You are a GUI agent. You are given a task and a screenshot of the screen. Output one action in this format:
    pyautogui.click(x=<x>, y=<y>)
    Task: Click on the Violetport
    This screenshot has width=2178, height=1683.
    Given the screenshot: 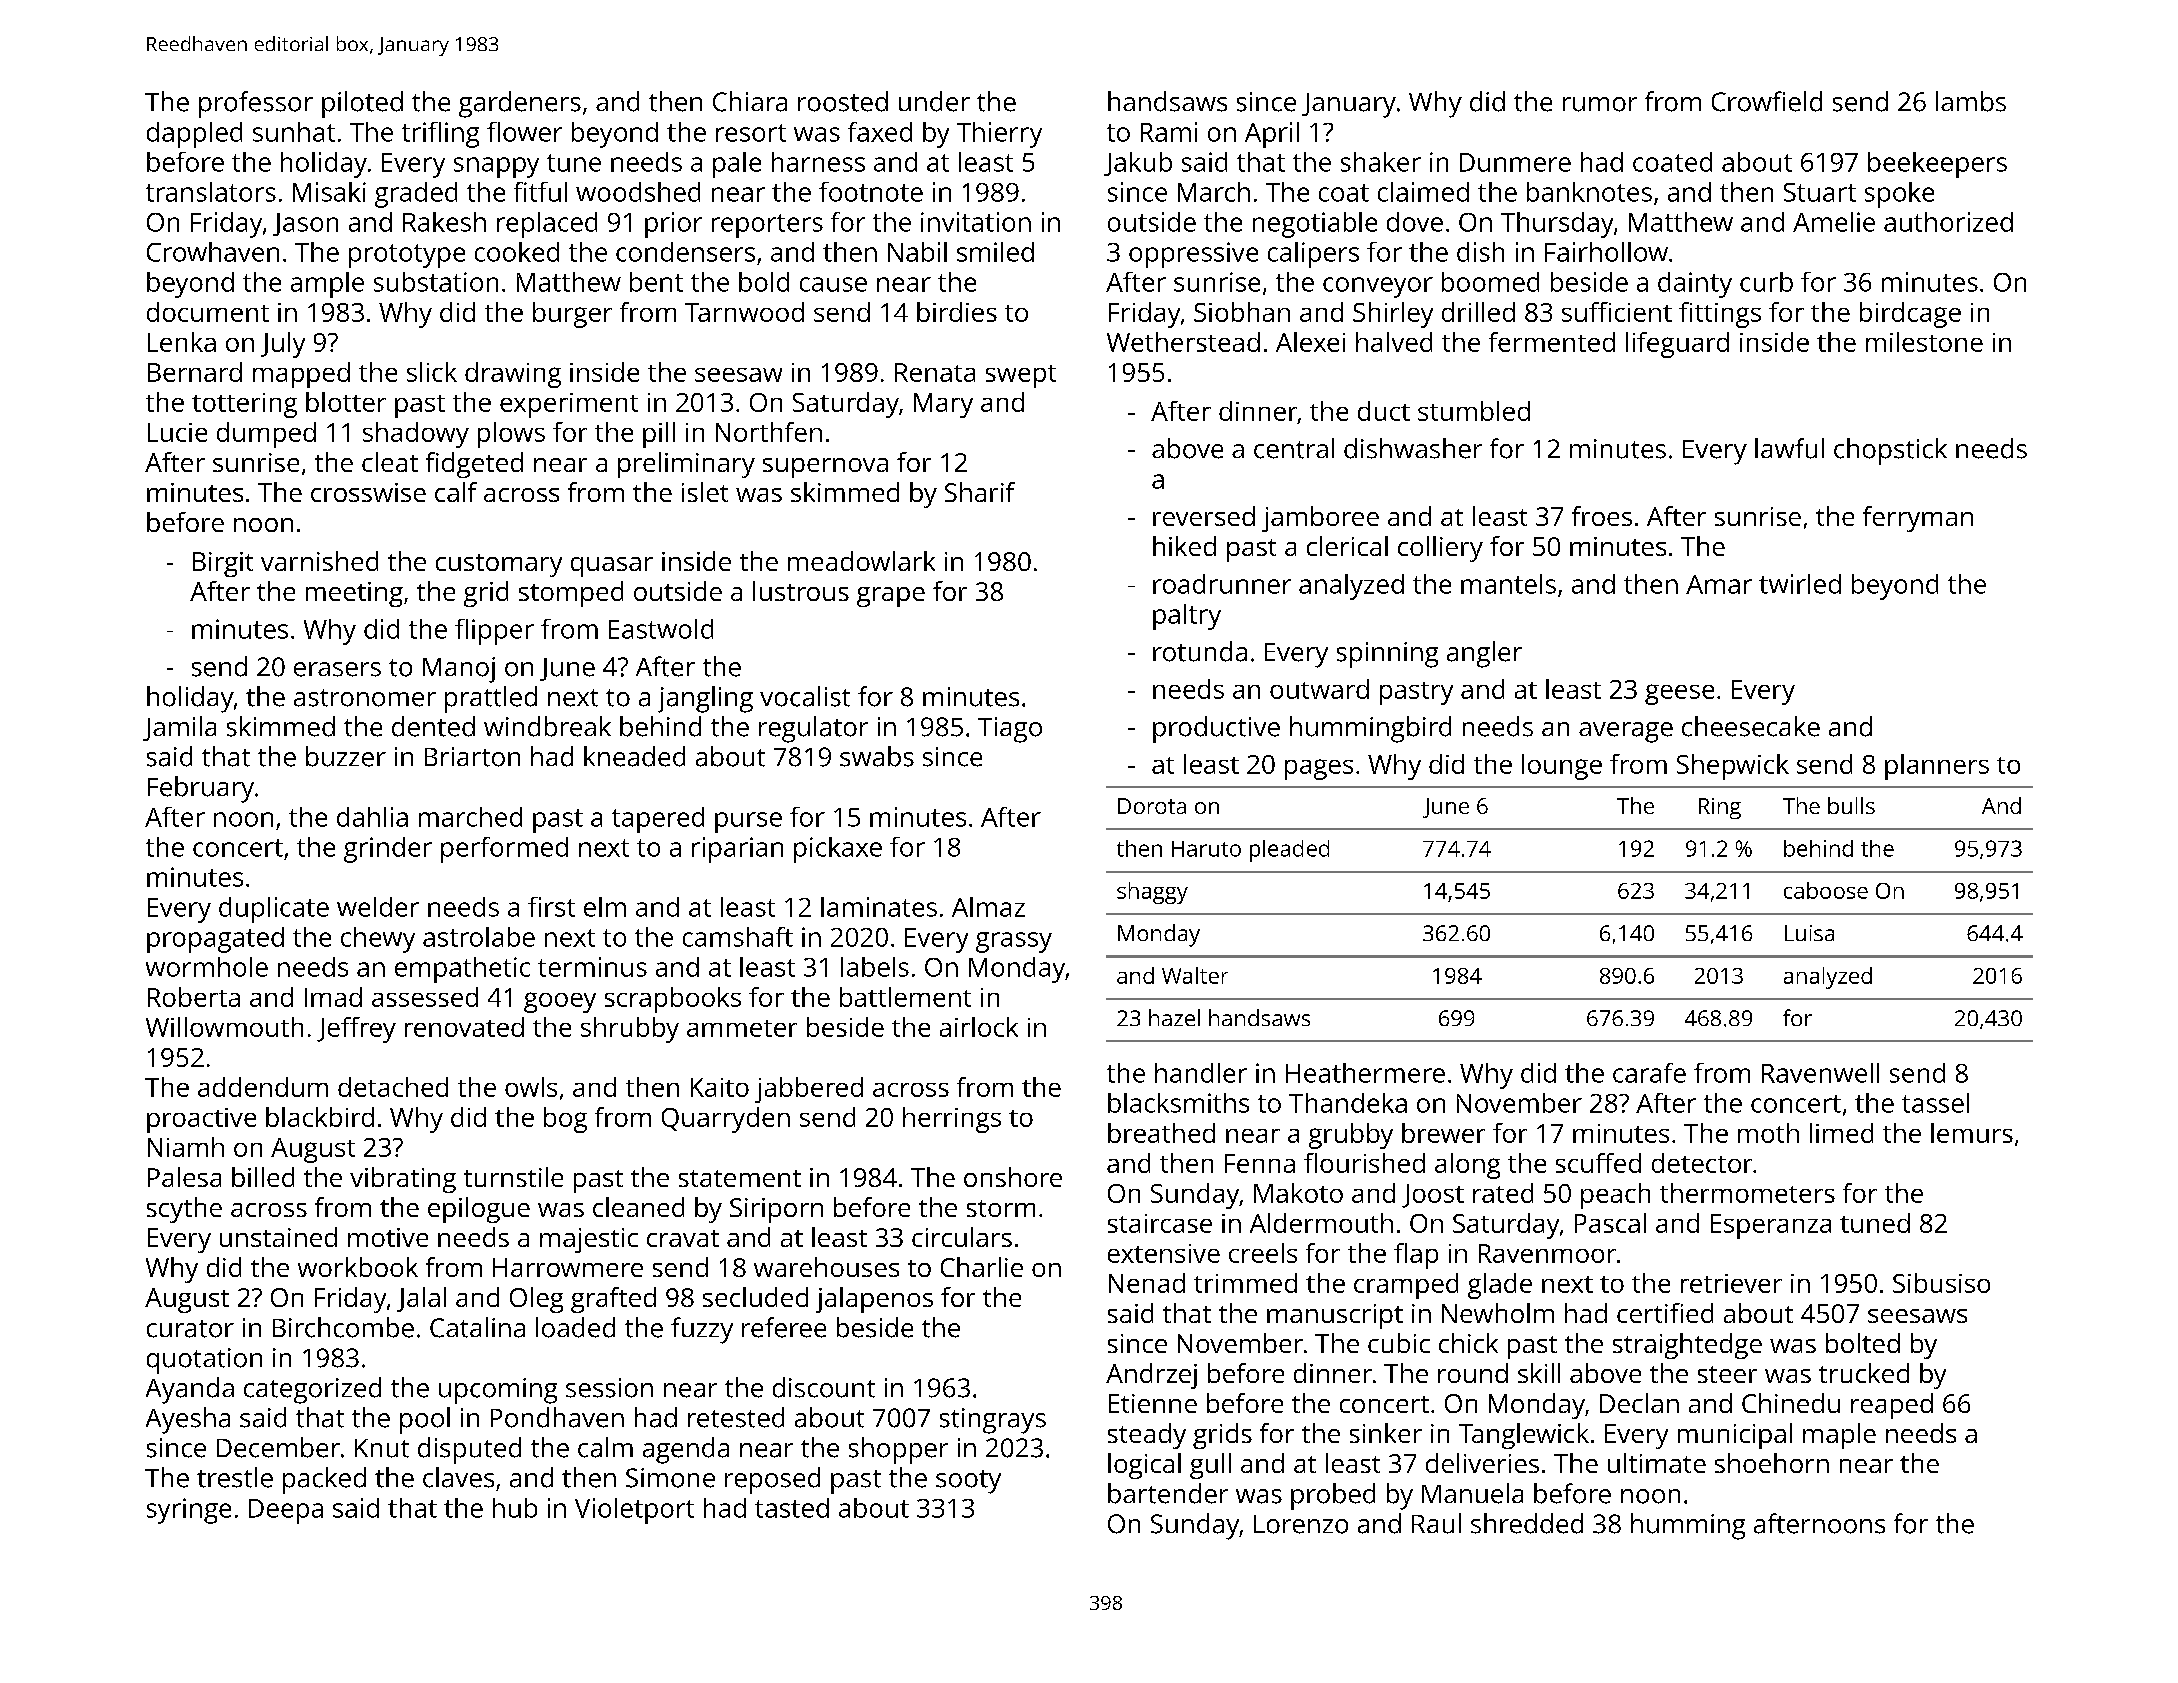 What is the action you would take?
    pyautogui.click(x=634, y=1511)
